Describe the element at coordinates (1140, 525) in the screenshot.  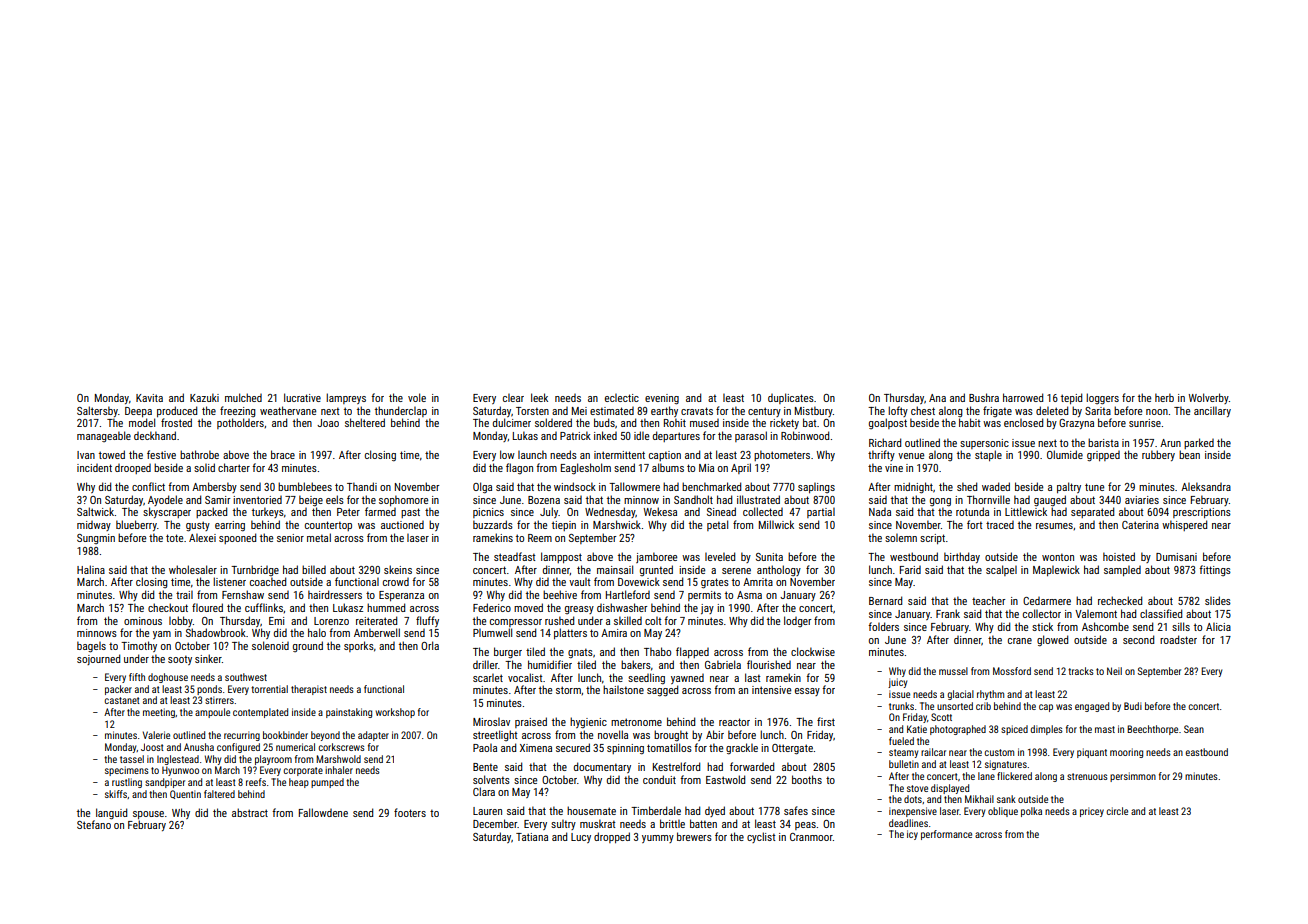
I see `Caterina` at that location.
